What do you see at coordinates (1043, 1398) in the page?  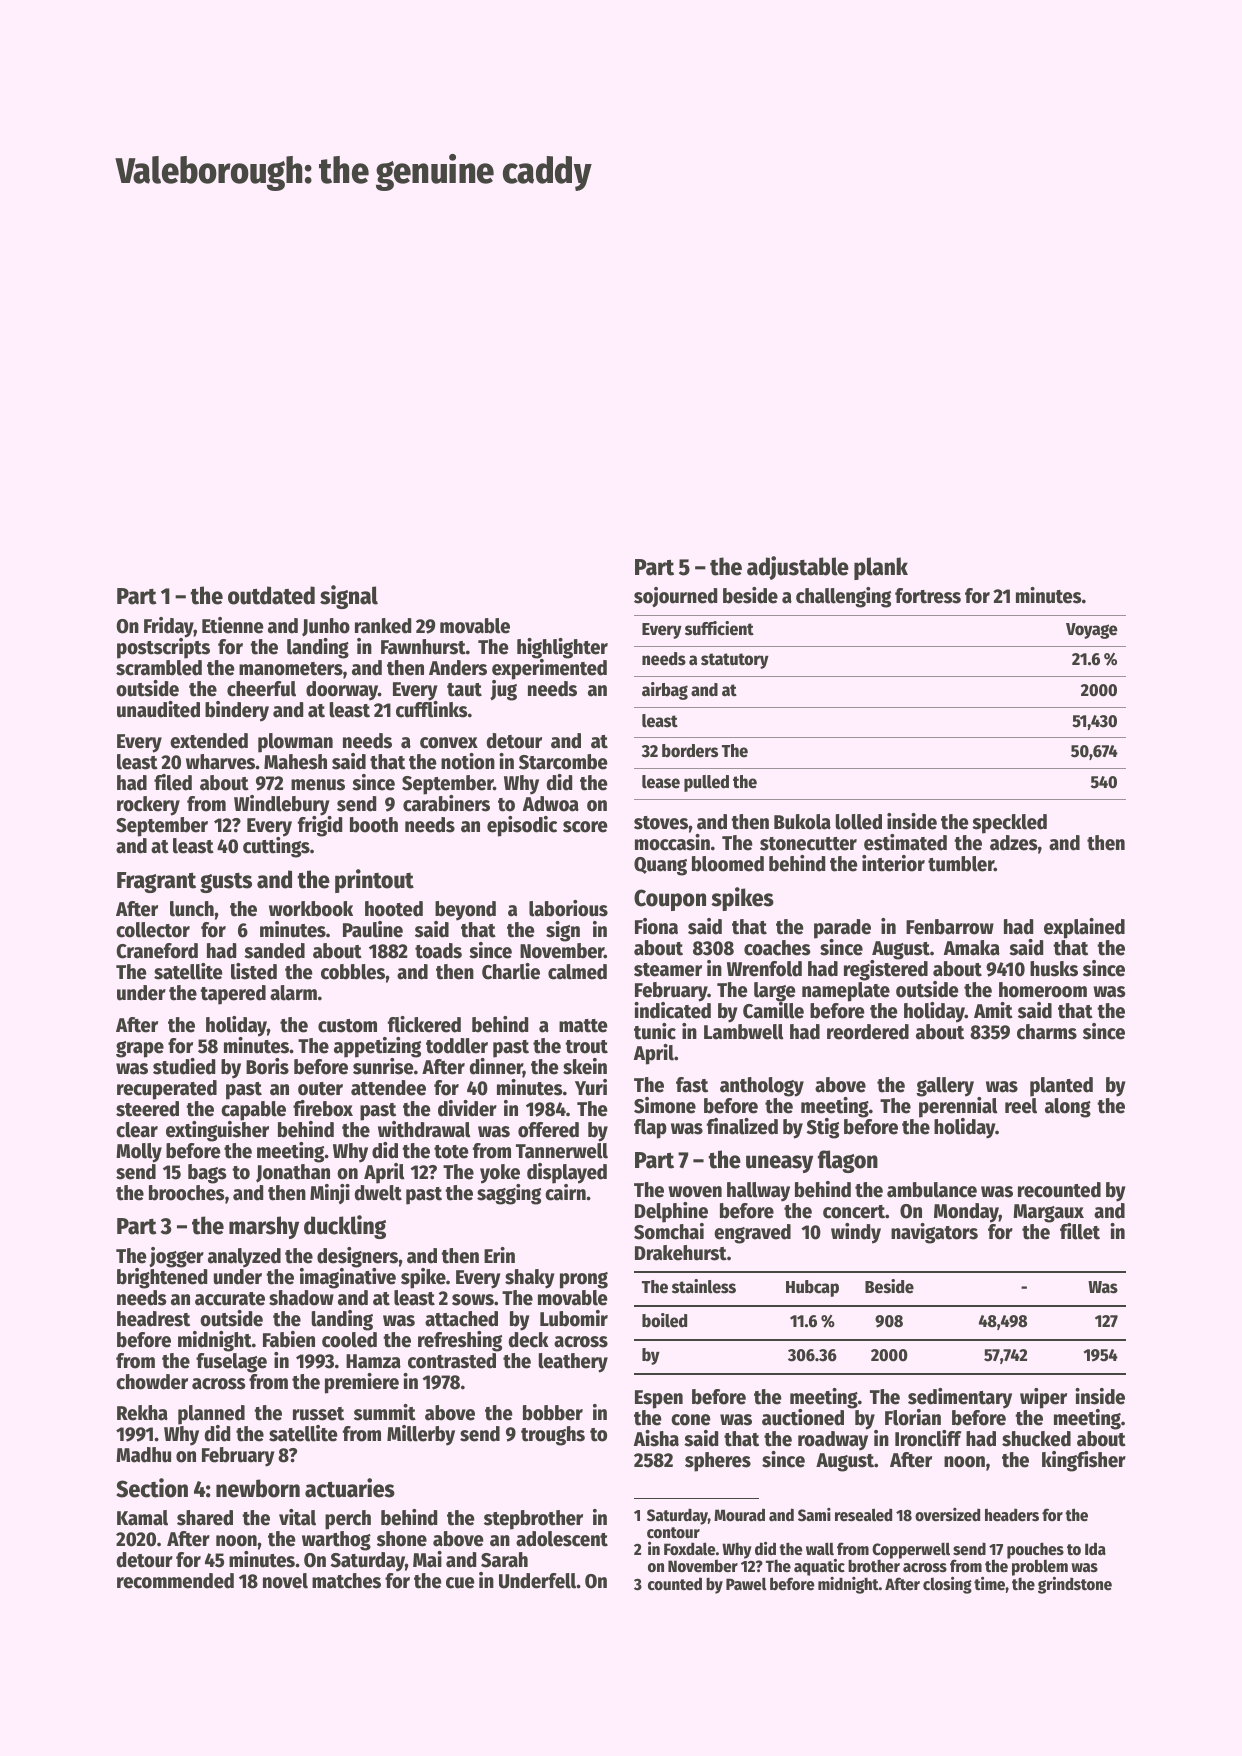 I see `wiper` at bounding box center [1043, 1398].
